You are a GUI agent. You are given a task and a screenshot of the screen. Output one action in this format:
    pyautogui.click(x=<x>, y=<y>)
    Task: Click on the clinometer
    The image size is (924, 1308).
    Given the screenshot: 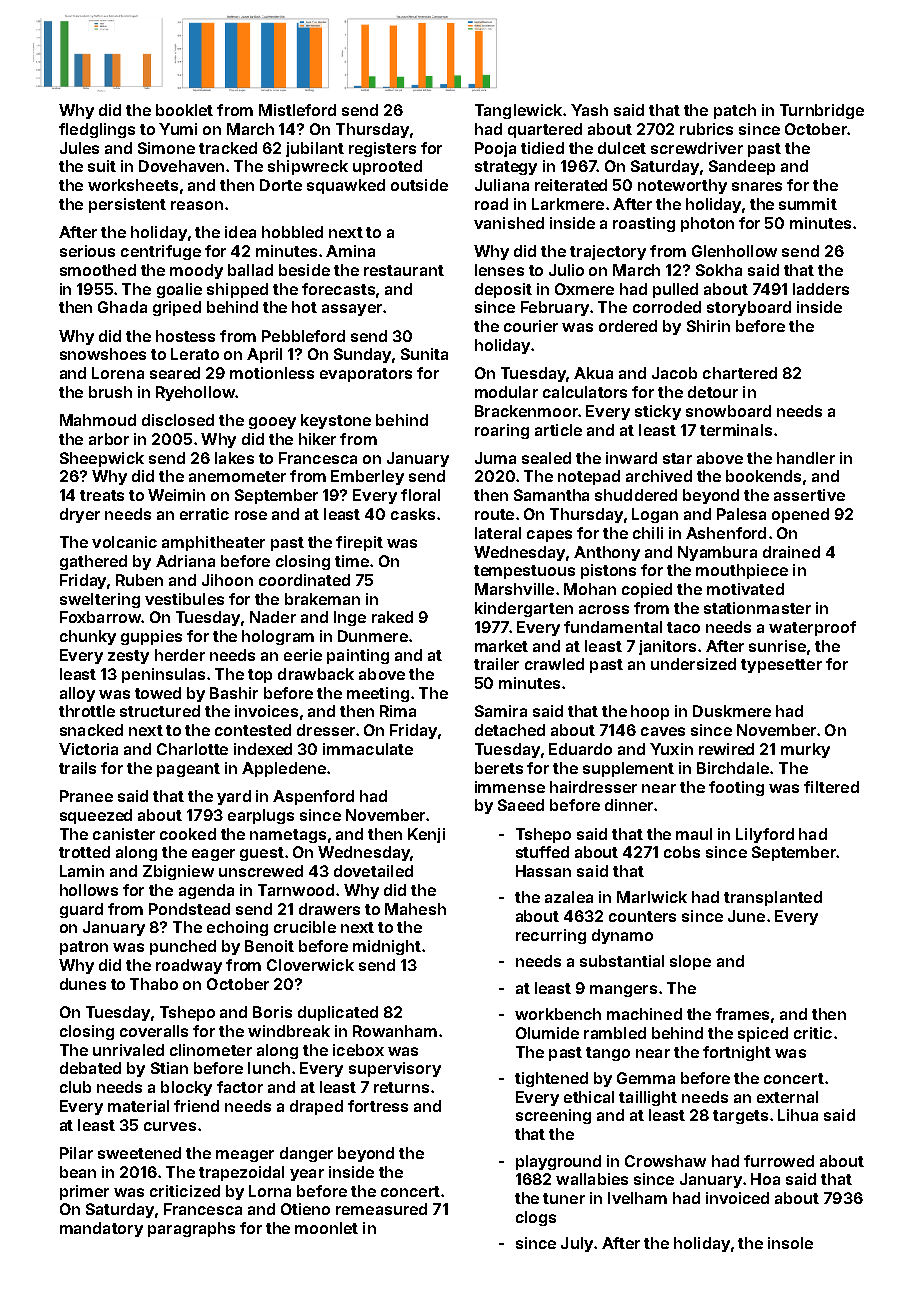 What is the action you would take?
    pyautogui.click(x=211, y=1050)
